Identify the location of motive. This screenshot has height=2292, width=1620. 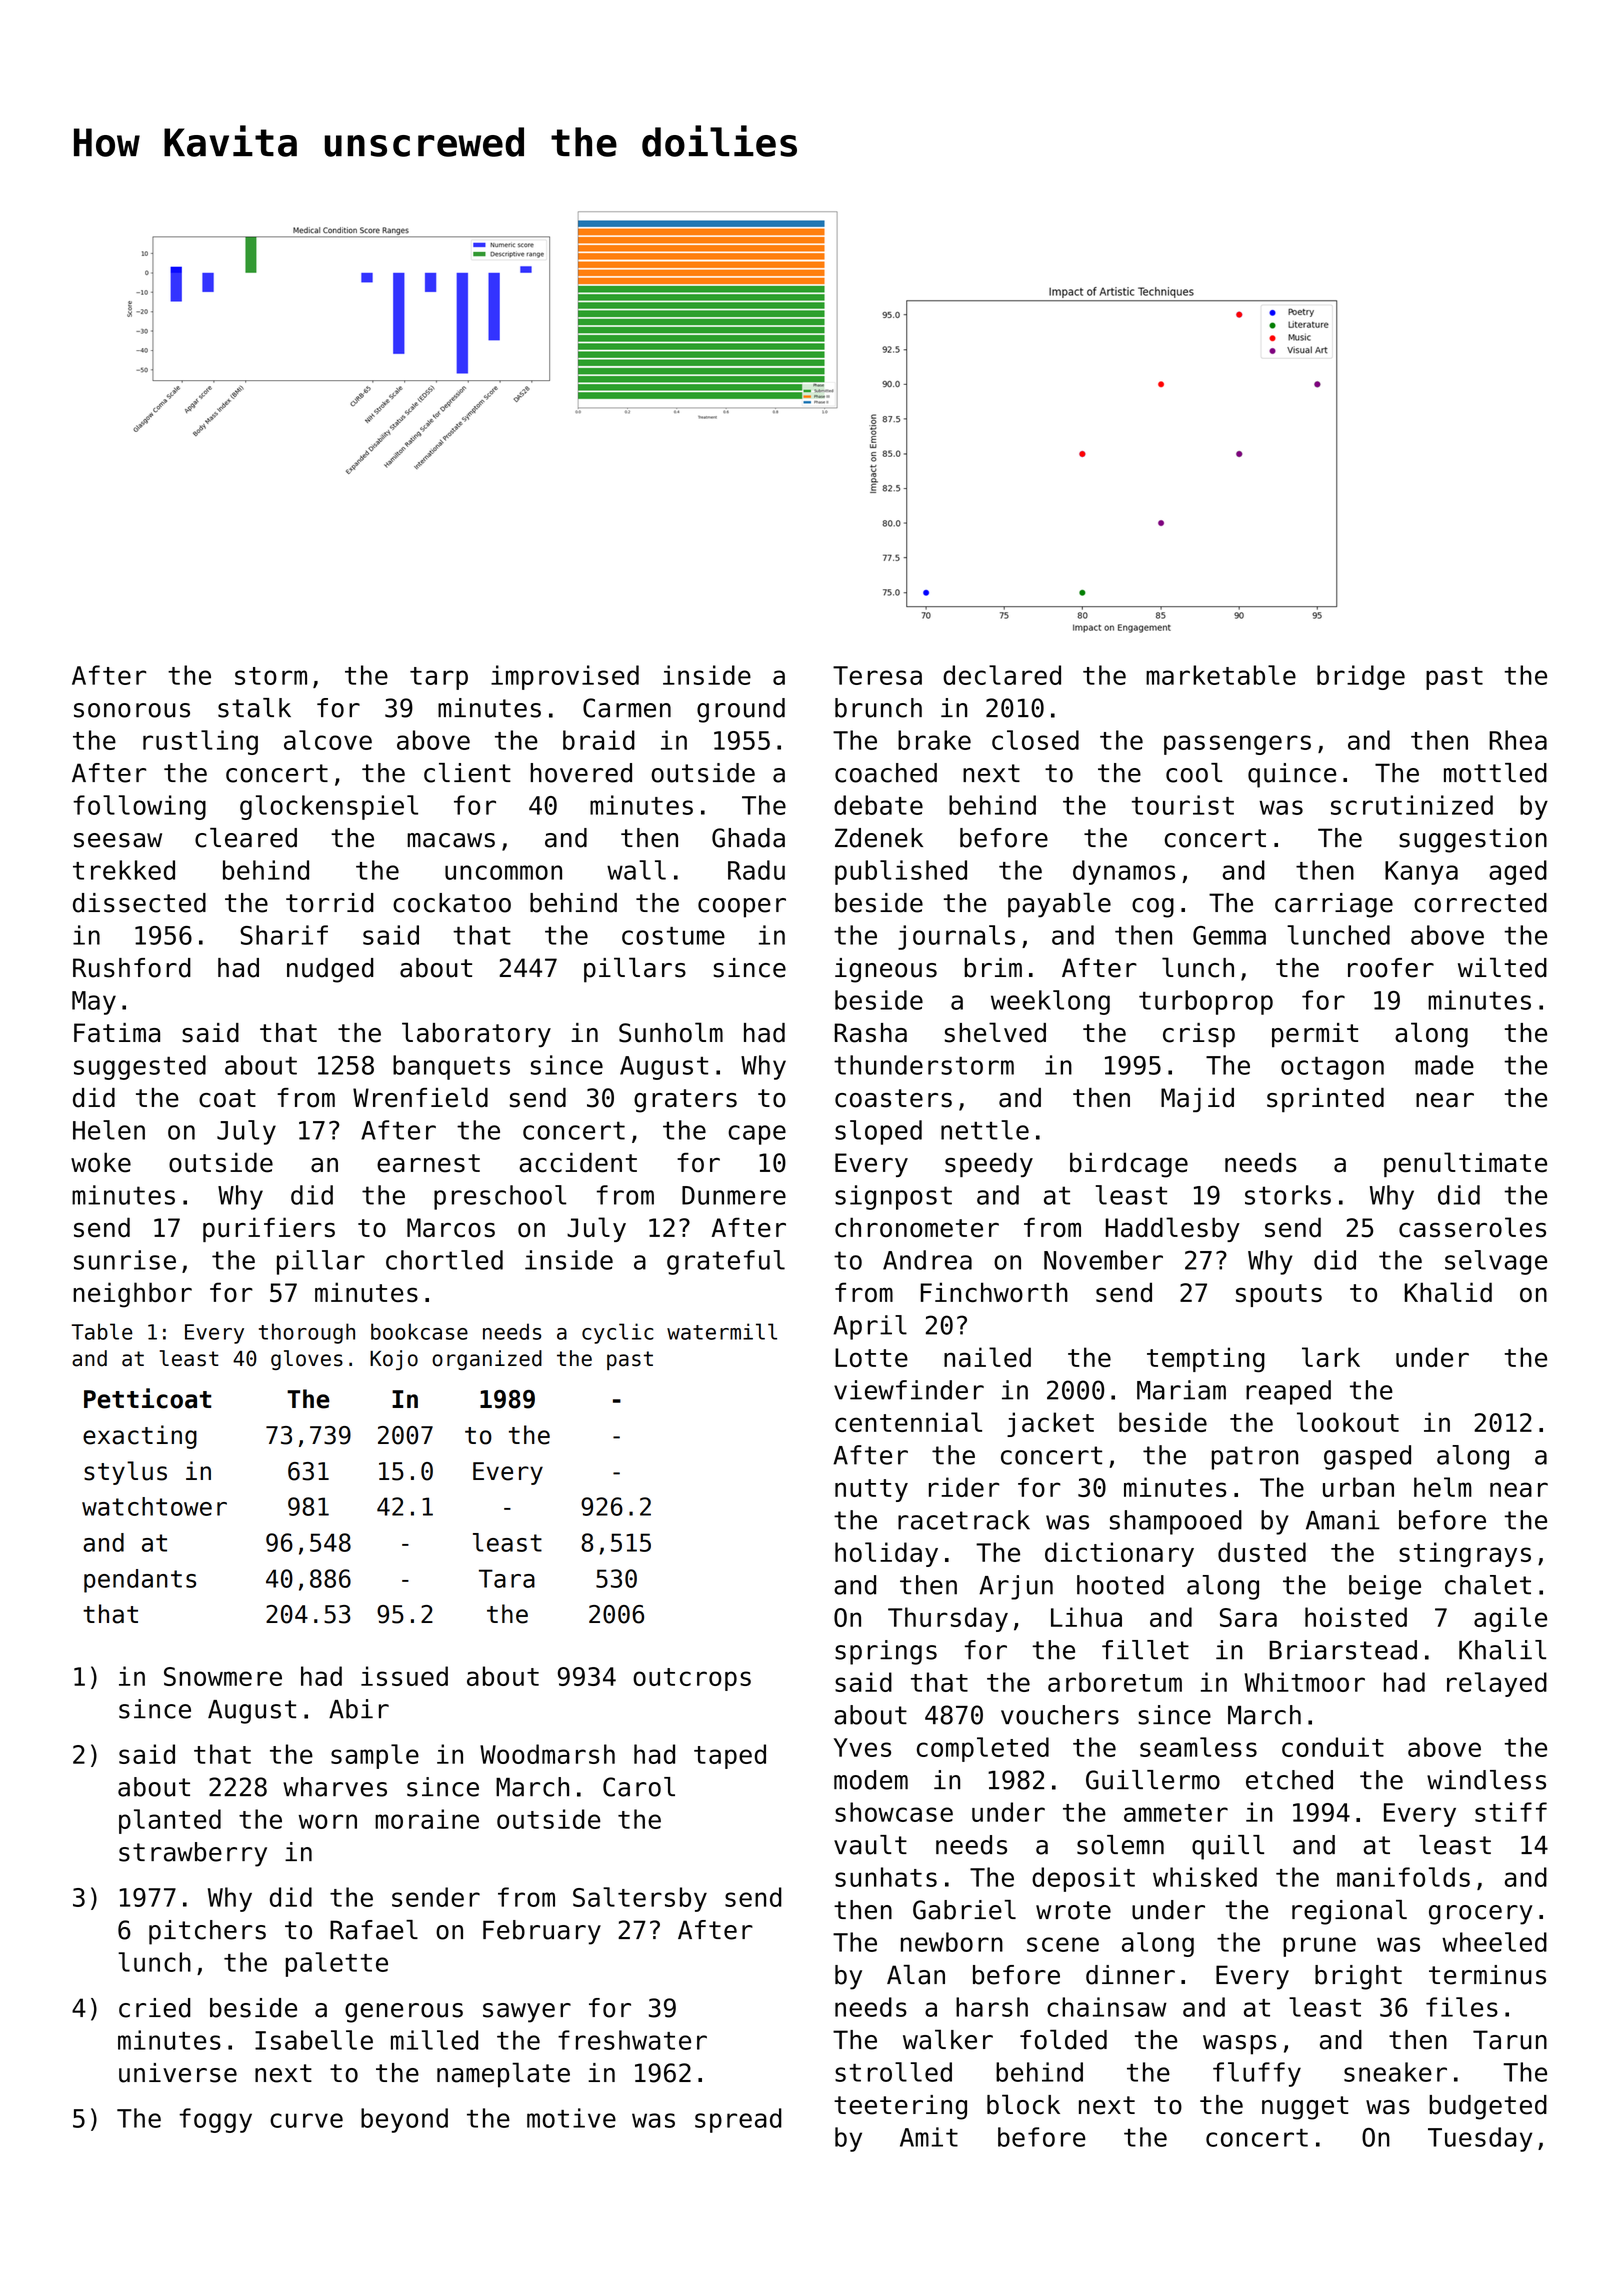
(571, 2118).
